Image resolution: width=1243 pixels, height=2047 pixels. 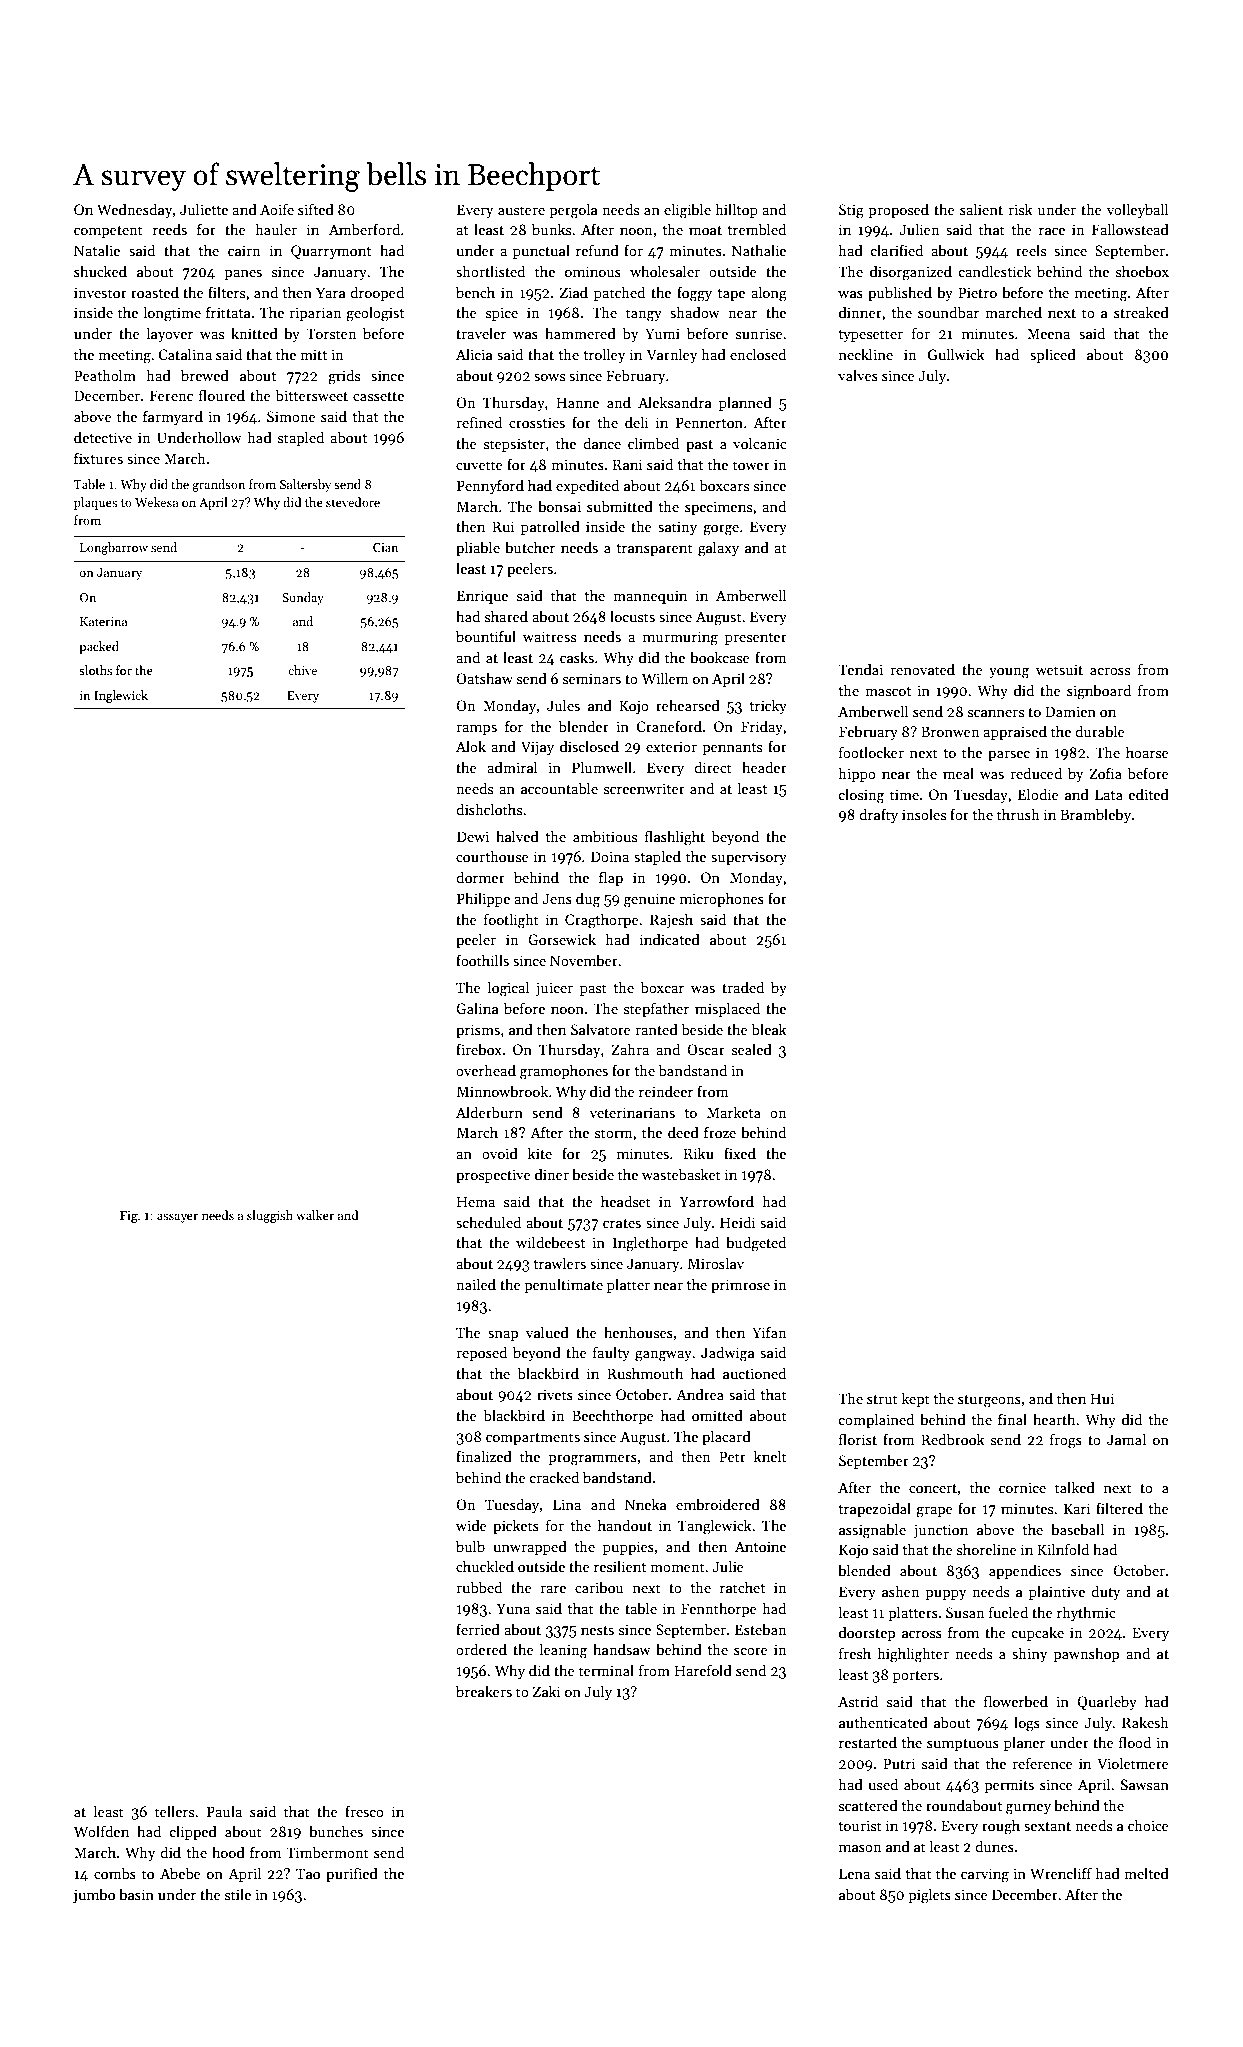 I want to click on Lena, so click(x=854, y=1873).
